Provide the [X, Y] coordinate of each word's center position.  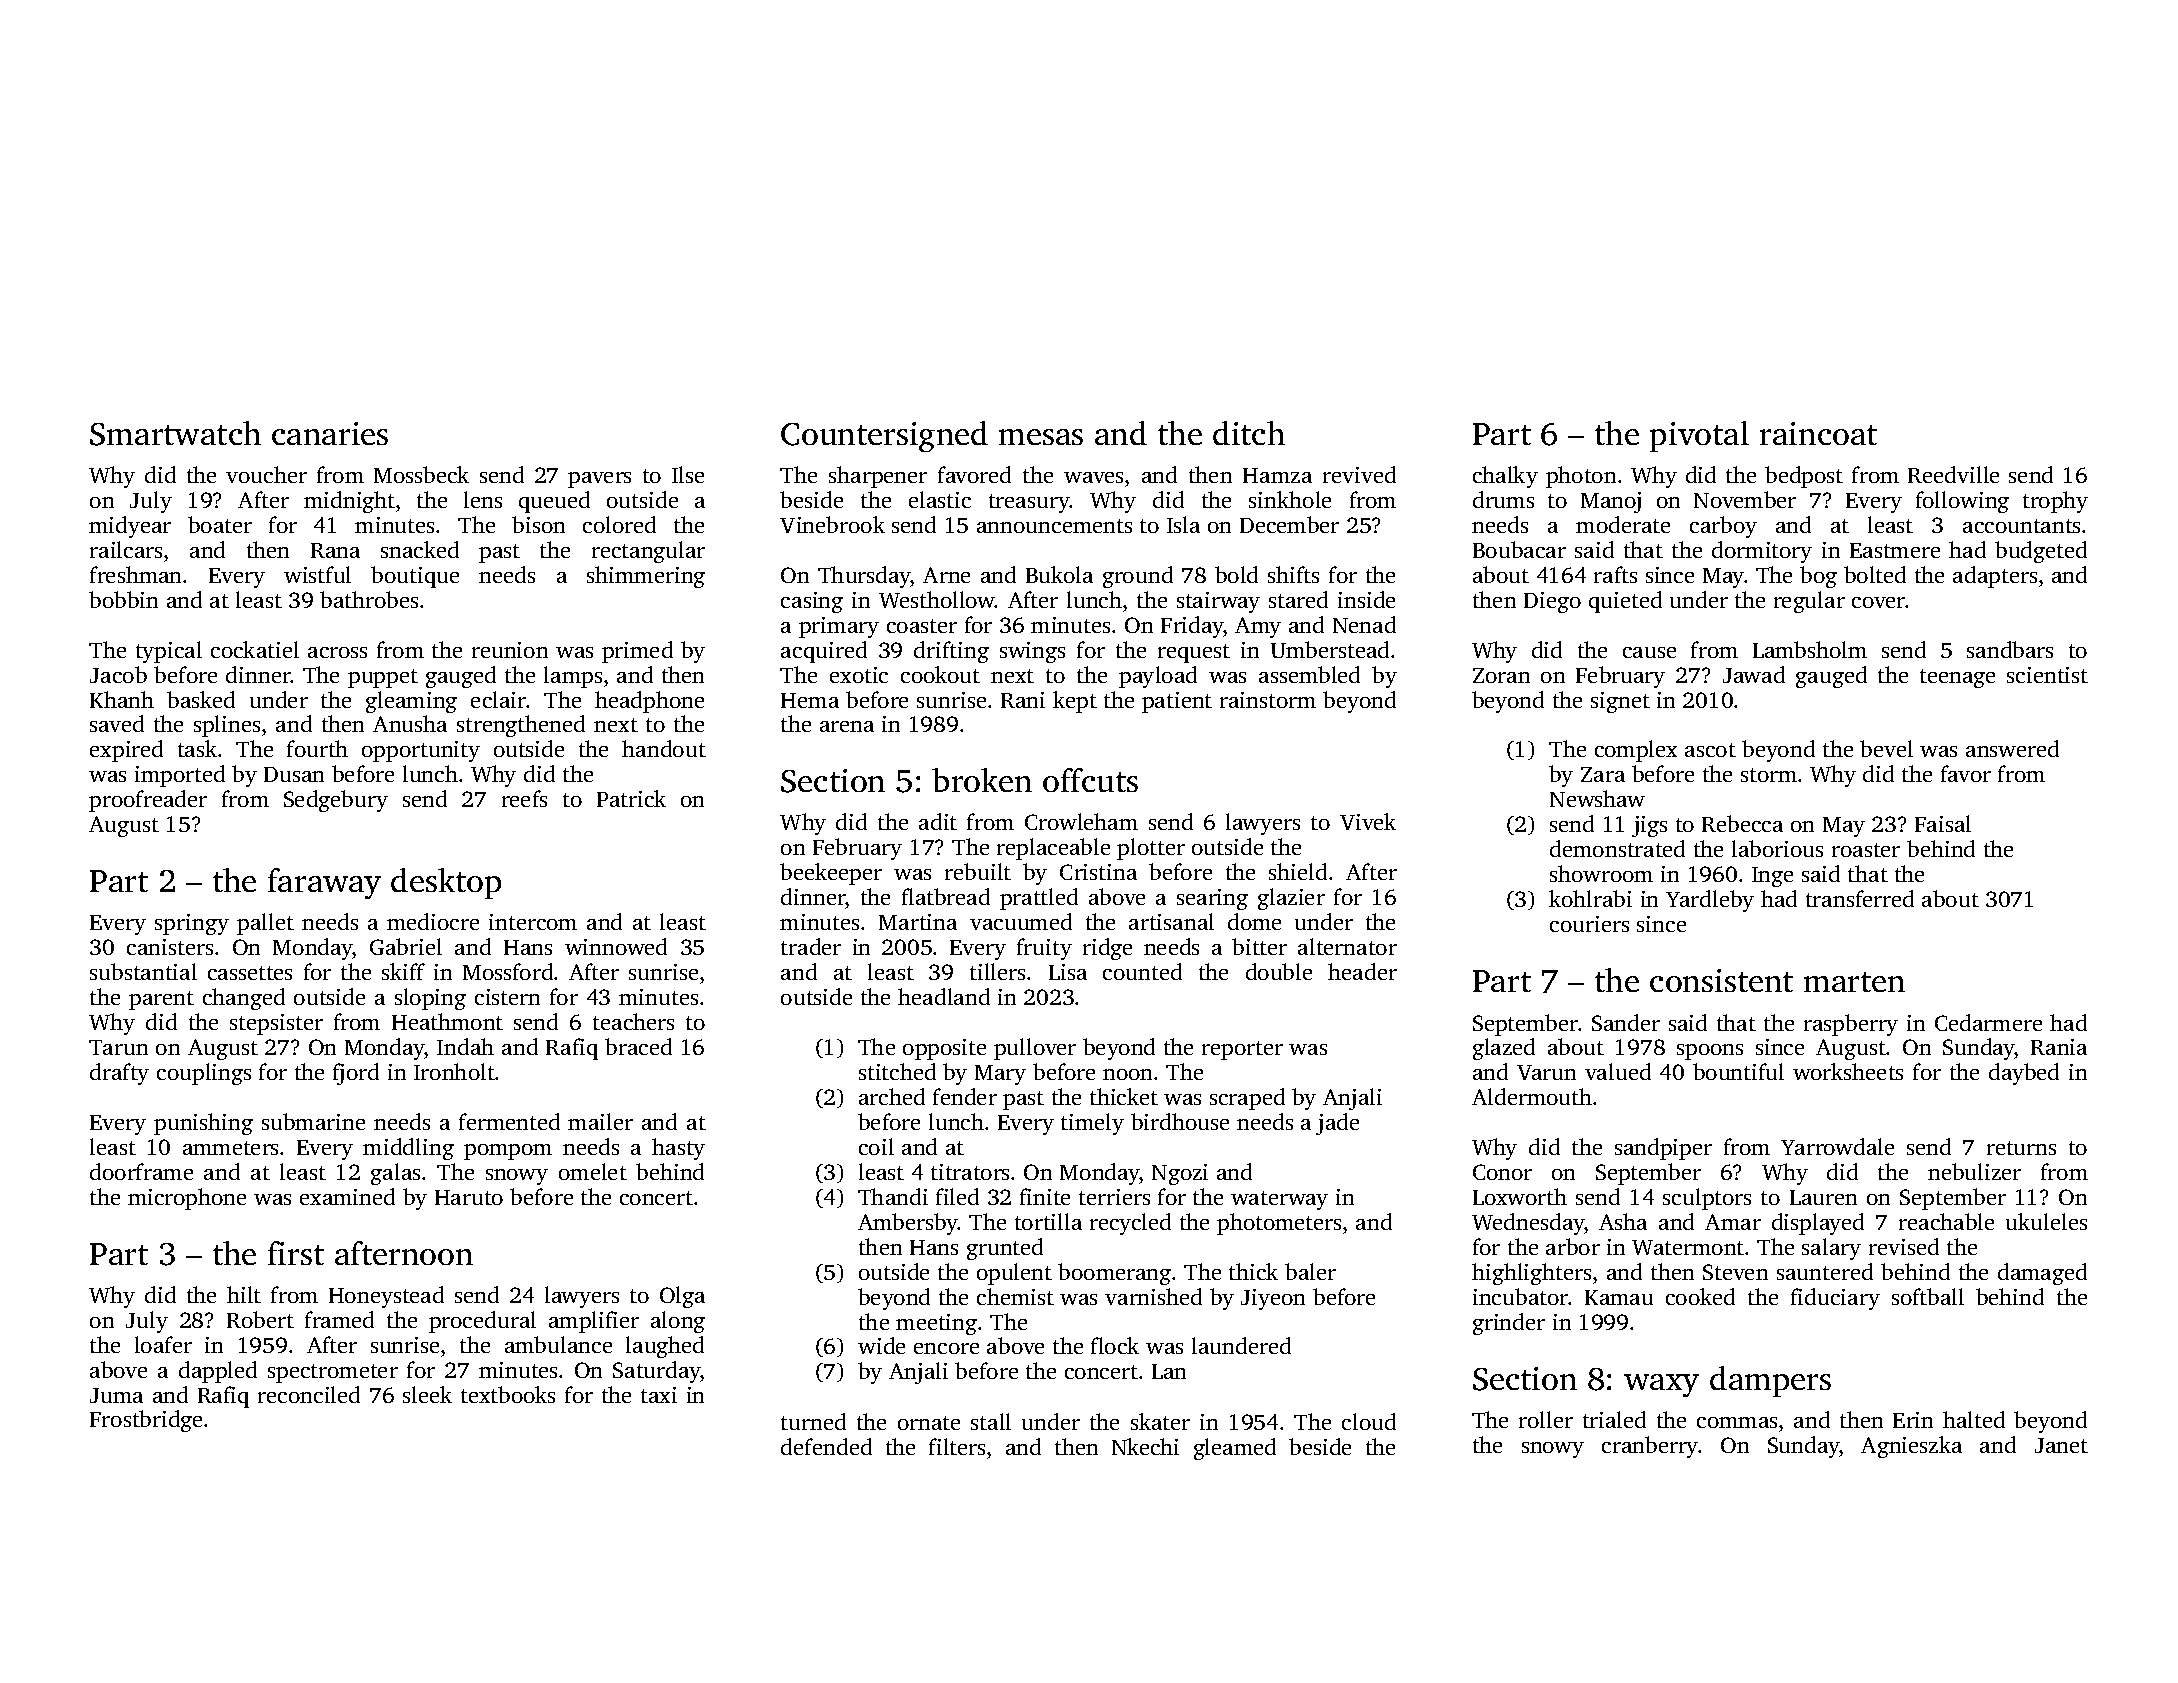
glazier [1291, 899]
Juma [116, 1395]
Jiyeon [1273, 1299]
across [337, 652]
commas [1737, 1422]
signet [1620, 702]
